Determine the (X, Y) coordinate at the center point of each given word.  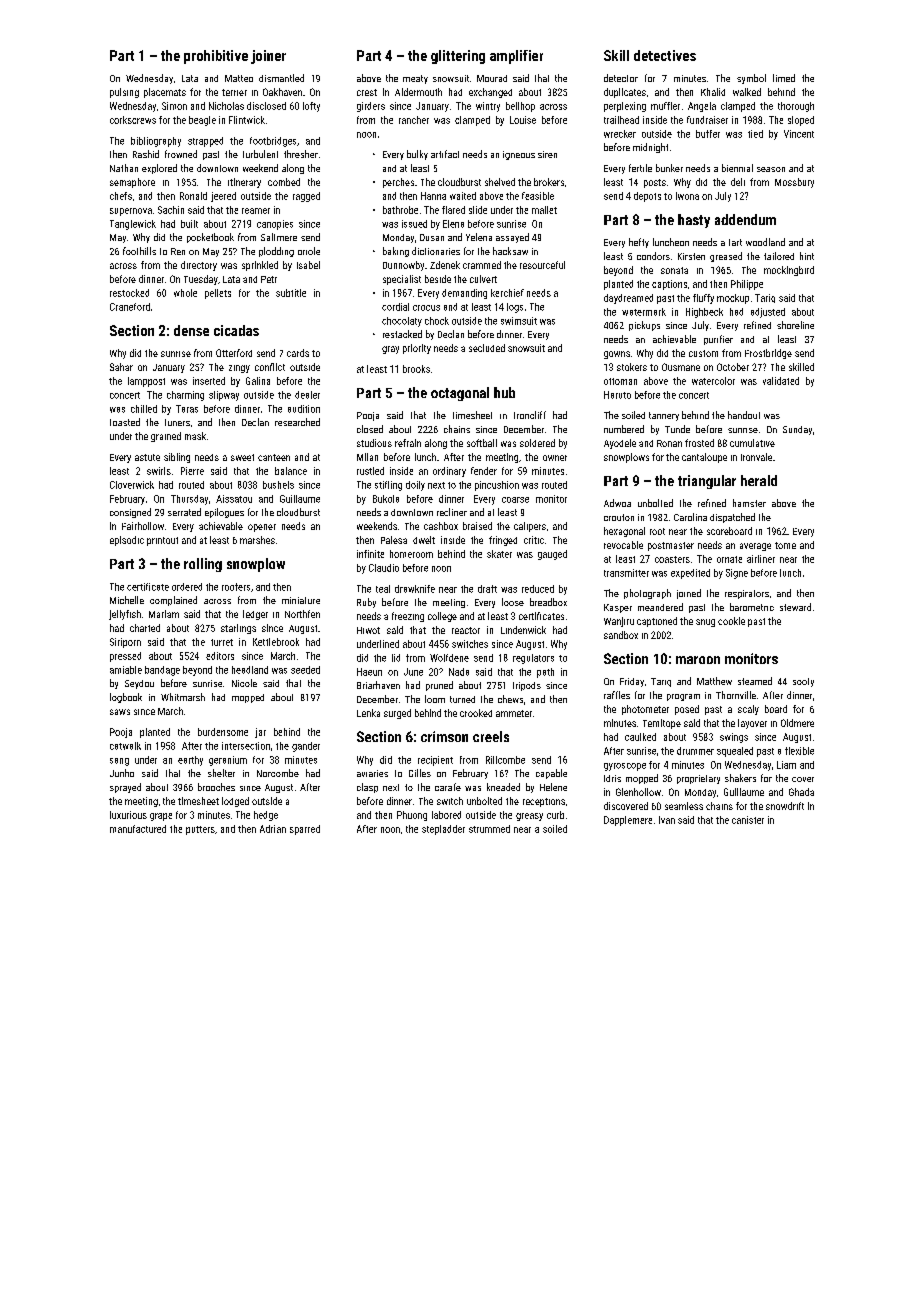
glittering (458, 57)
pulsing (124, 93)
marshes (257, 540)
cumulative (752, 443)
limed (784, 78)
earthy (190, 761)
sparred (305, 830)
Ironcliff (530, 415)
